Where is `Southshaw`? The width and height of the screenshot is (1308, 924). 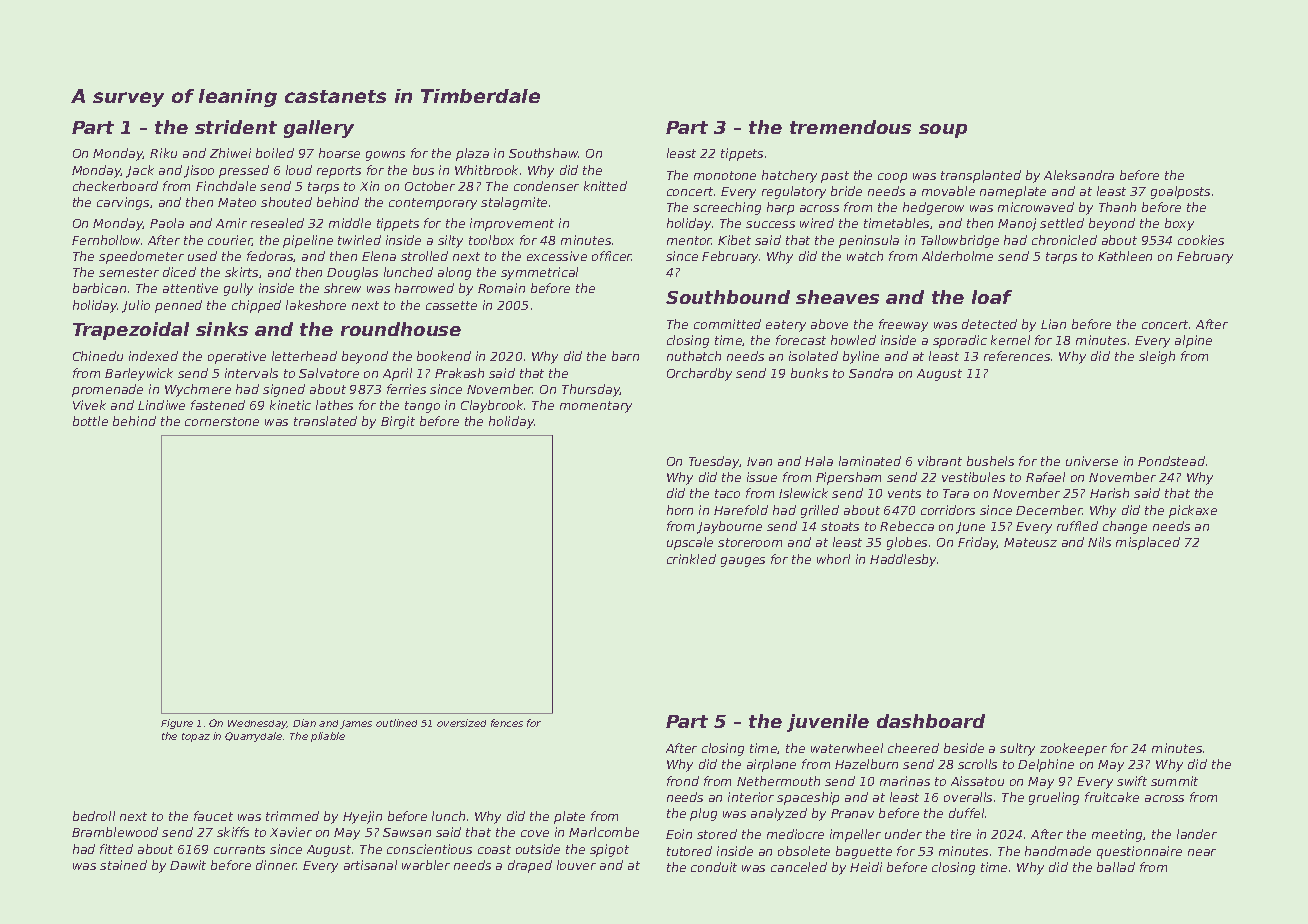
Southshaw is located at coordinates (544, 153).
